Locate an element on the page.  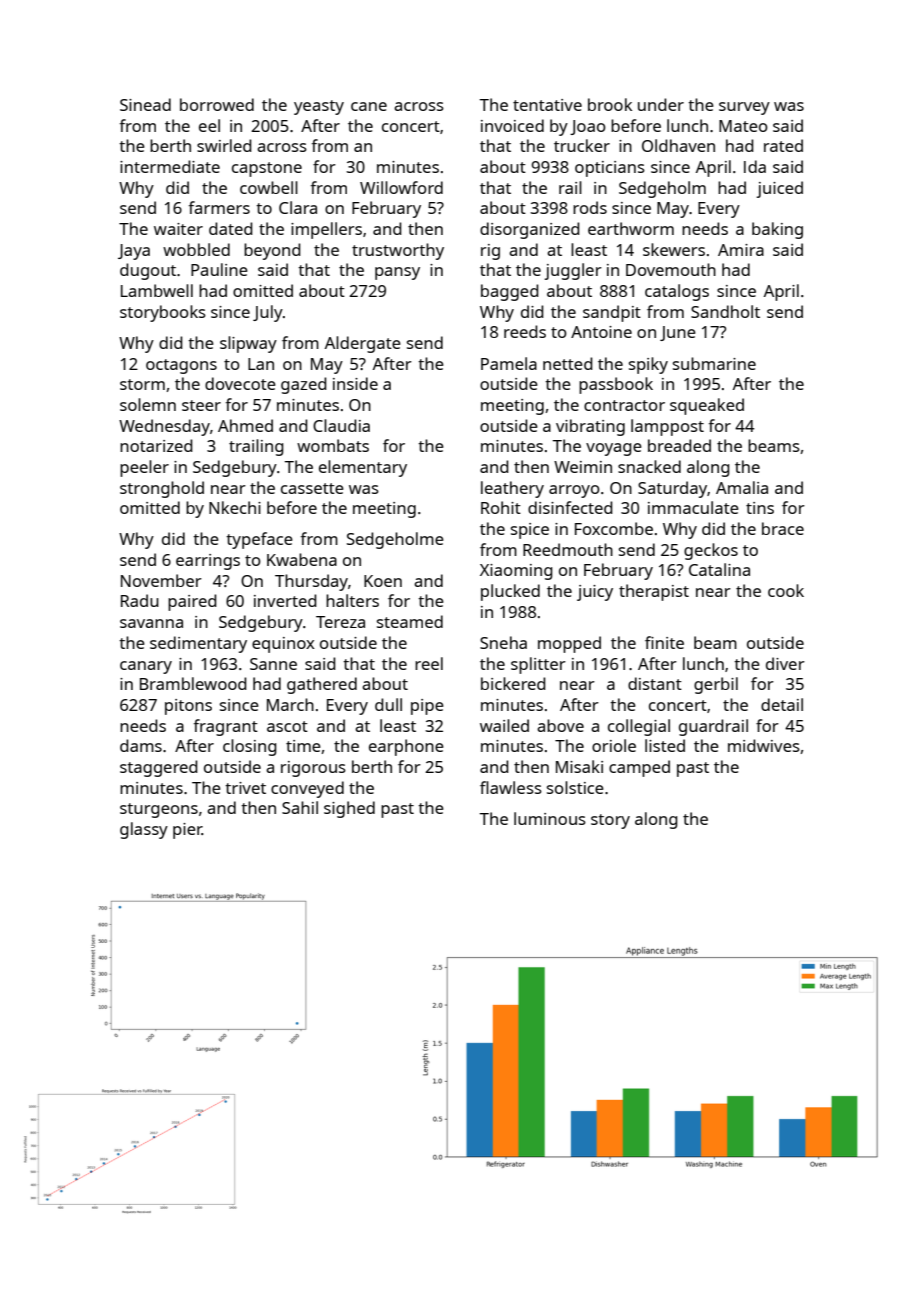
bagged is located at coordinates (510, 292).
